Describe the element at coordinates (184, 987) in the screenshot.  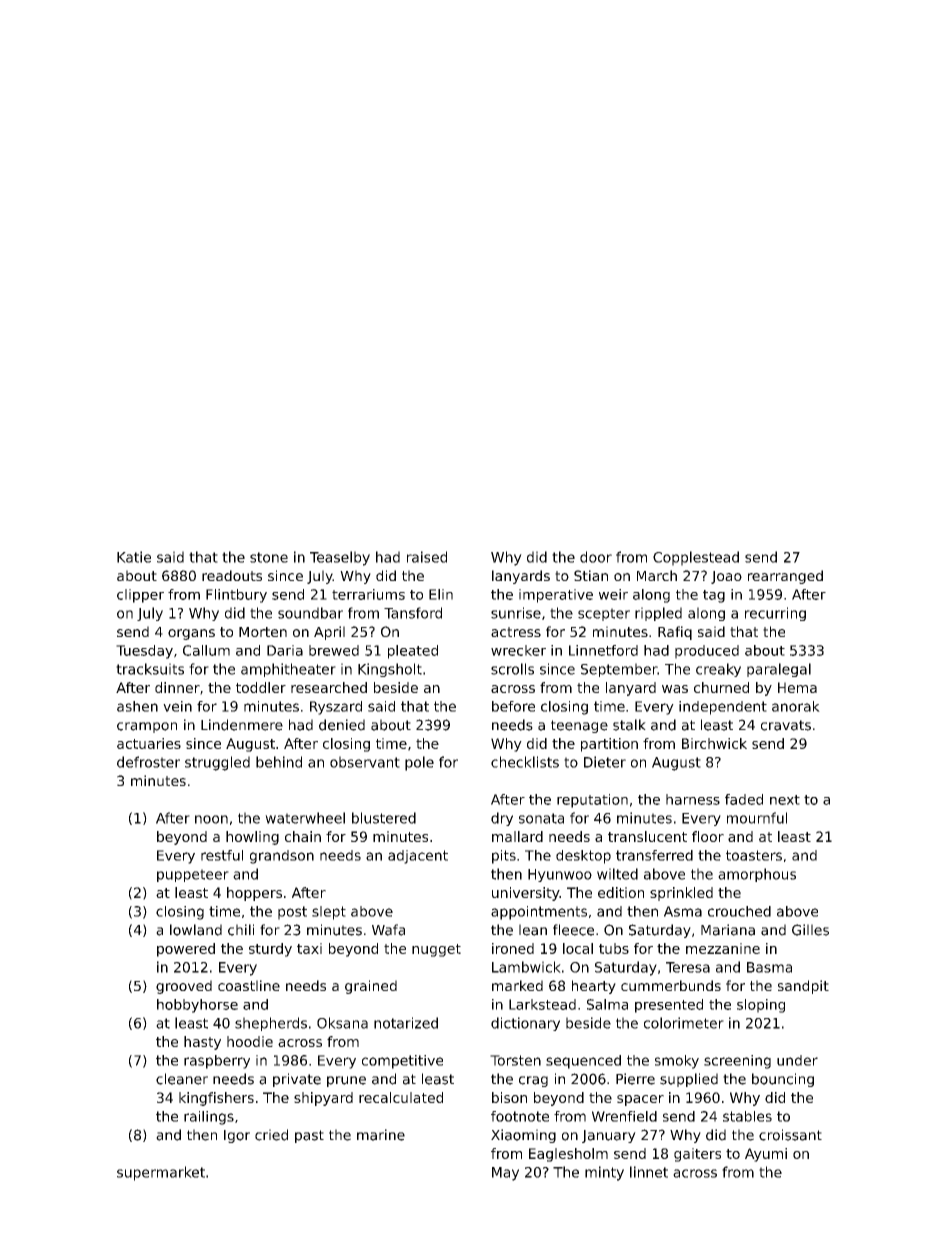
I see `grooved` at that location.
